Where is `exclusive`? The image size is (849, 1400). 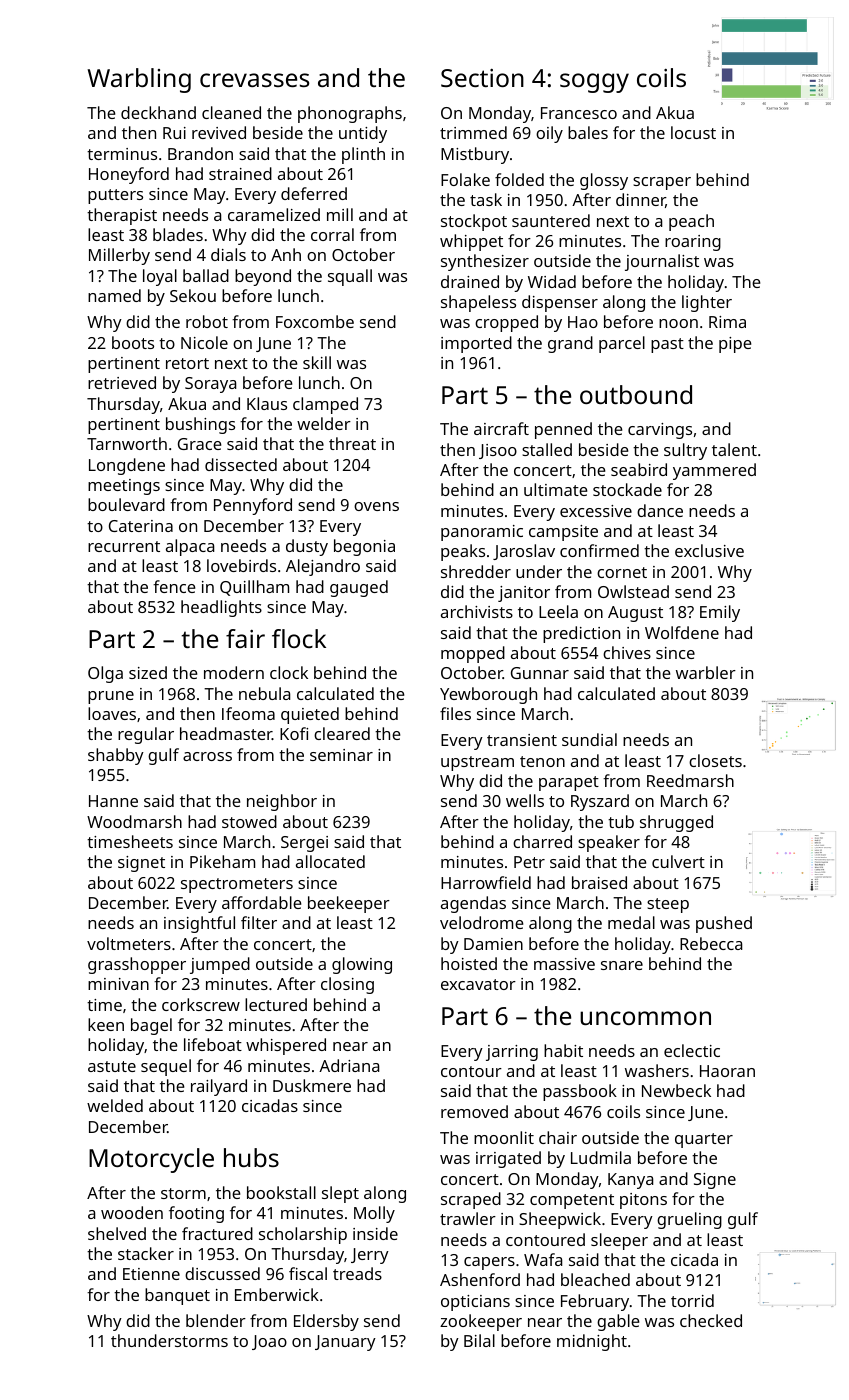
exclusive is located at coordinates (709, 550).
